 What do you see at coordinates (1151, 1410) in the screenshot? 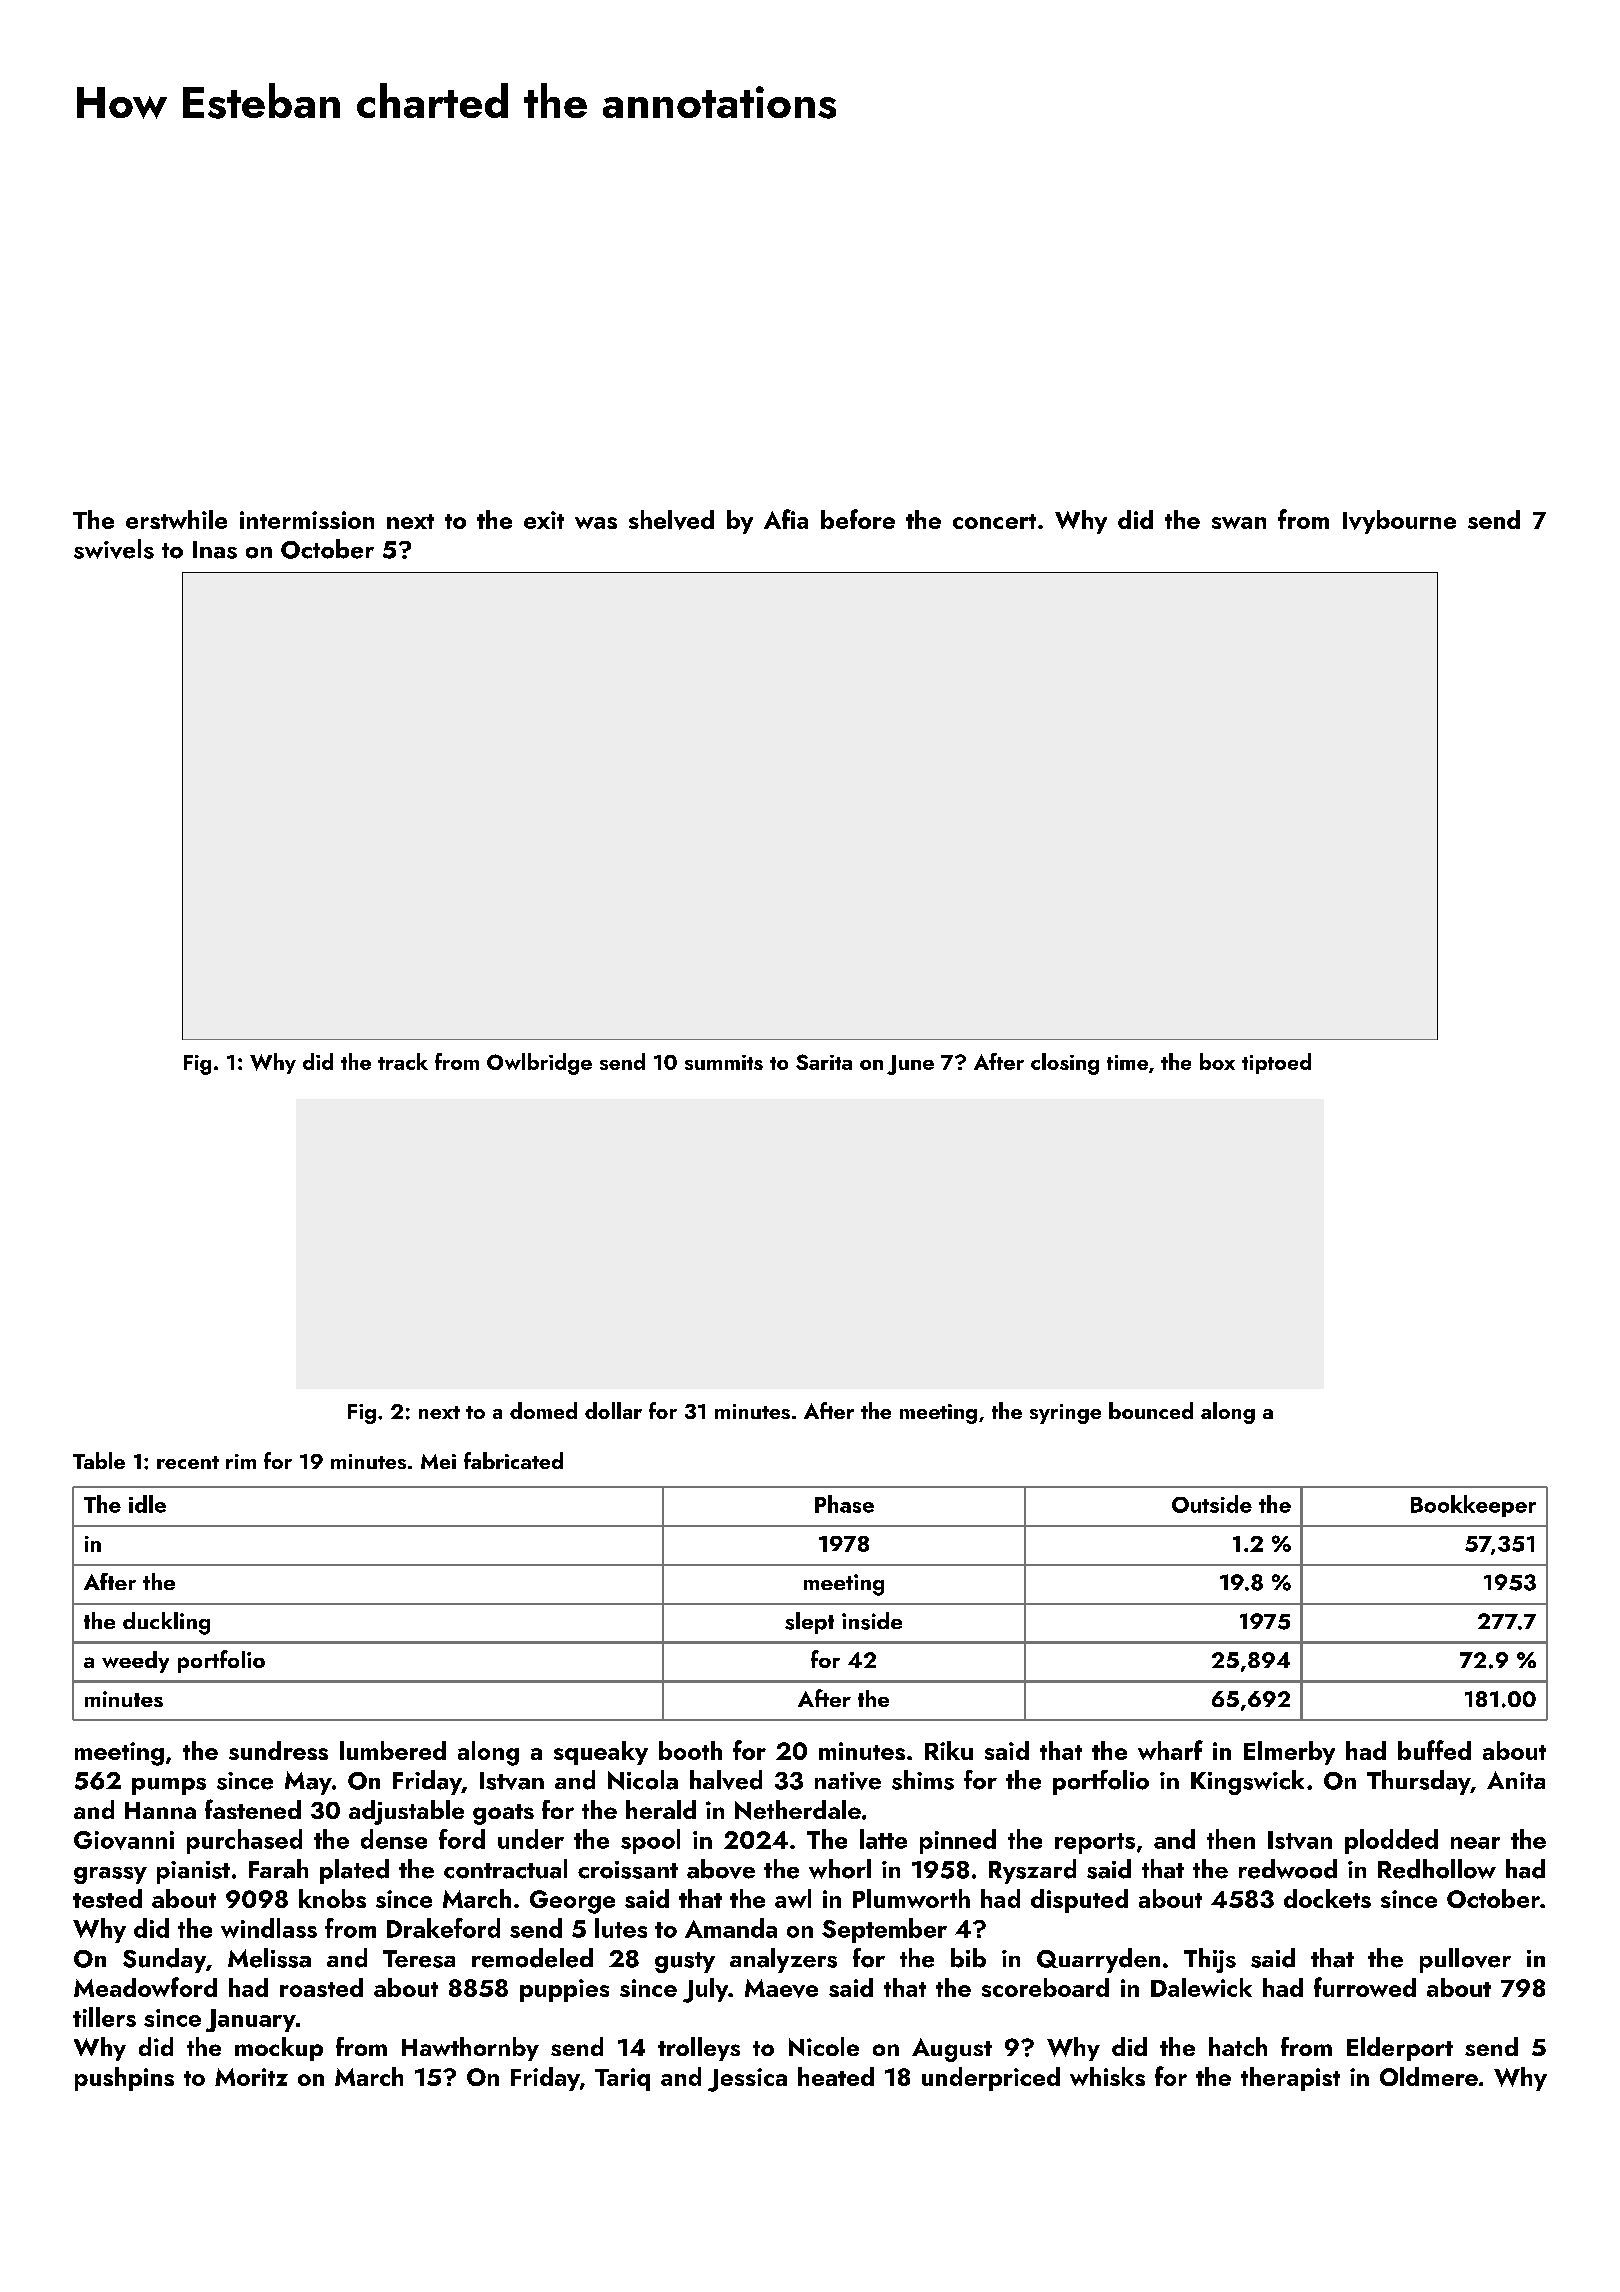
I see `bounced` at bounding box center [1151, 1410].
